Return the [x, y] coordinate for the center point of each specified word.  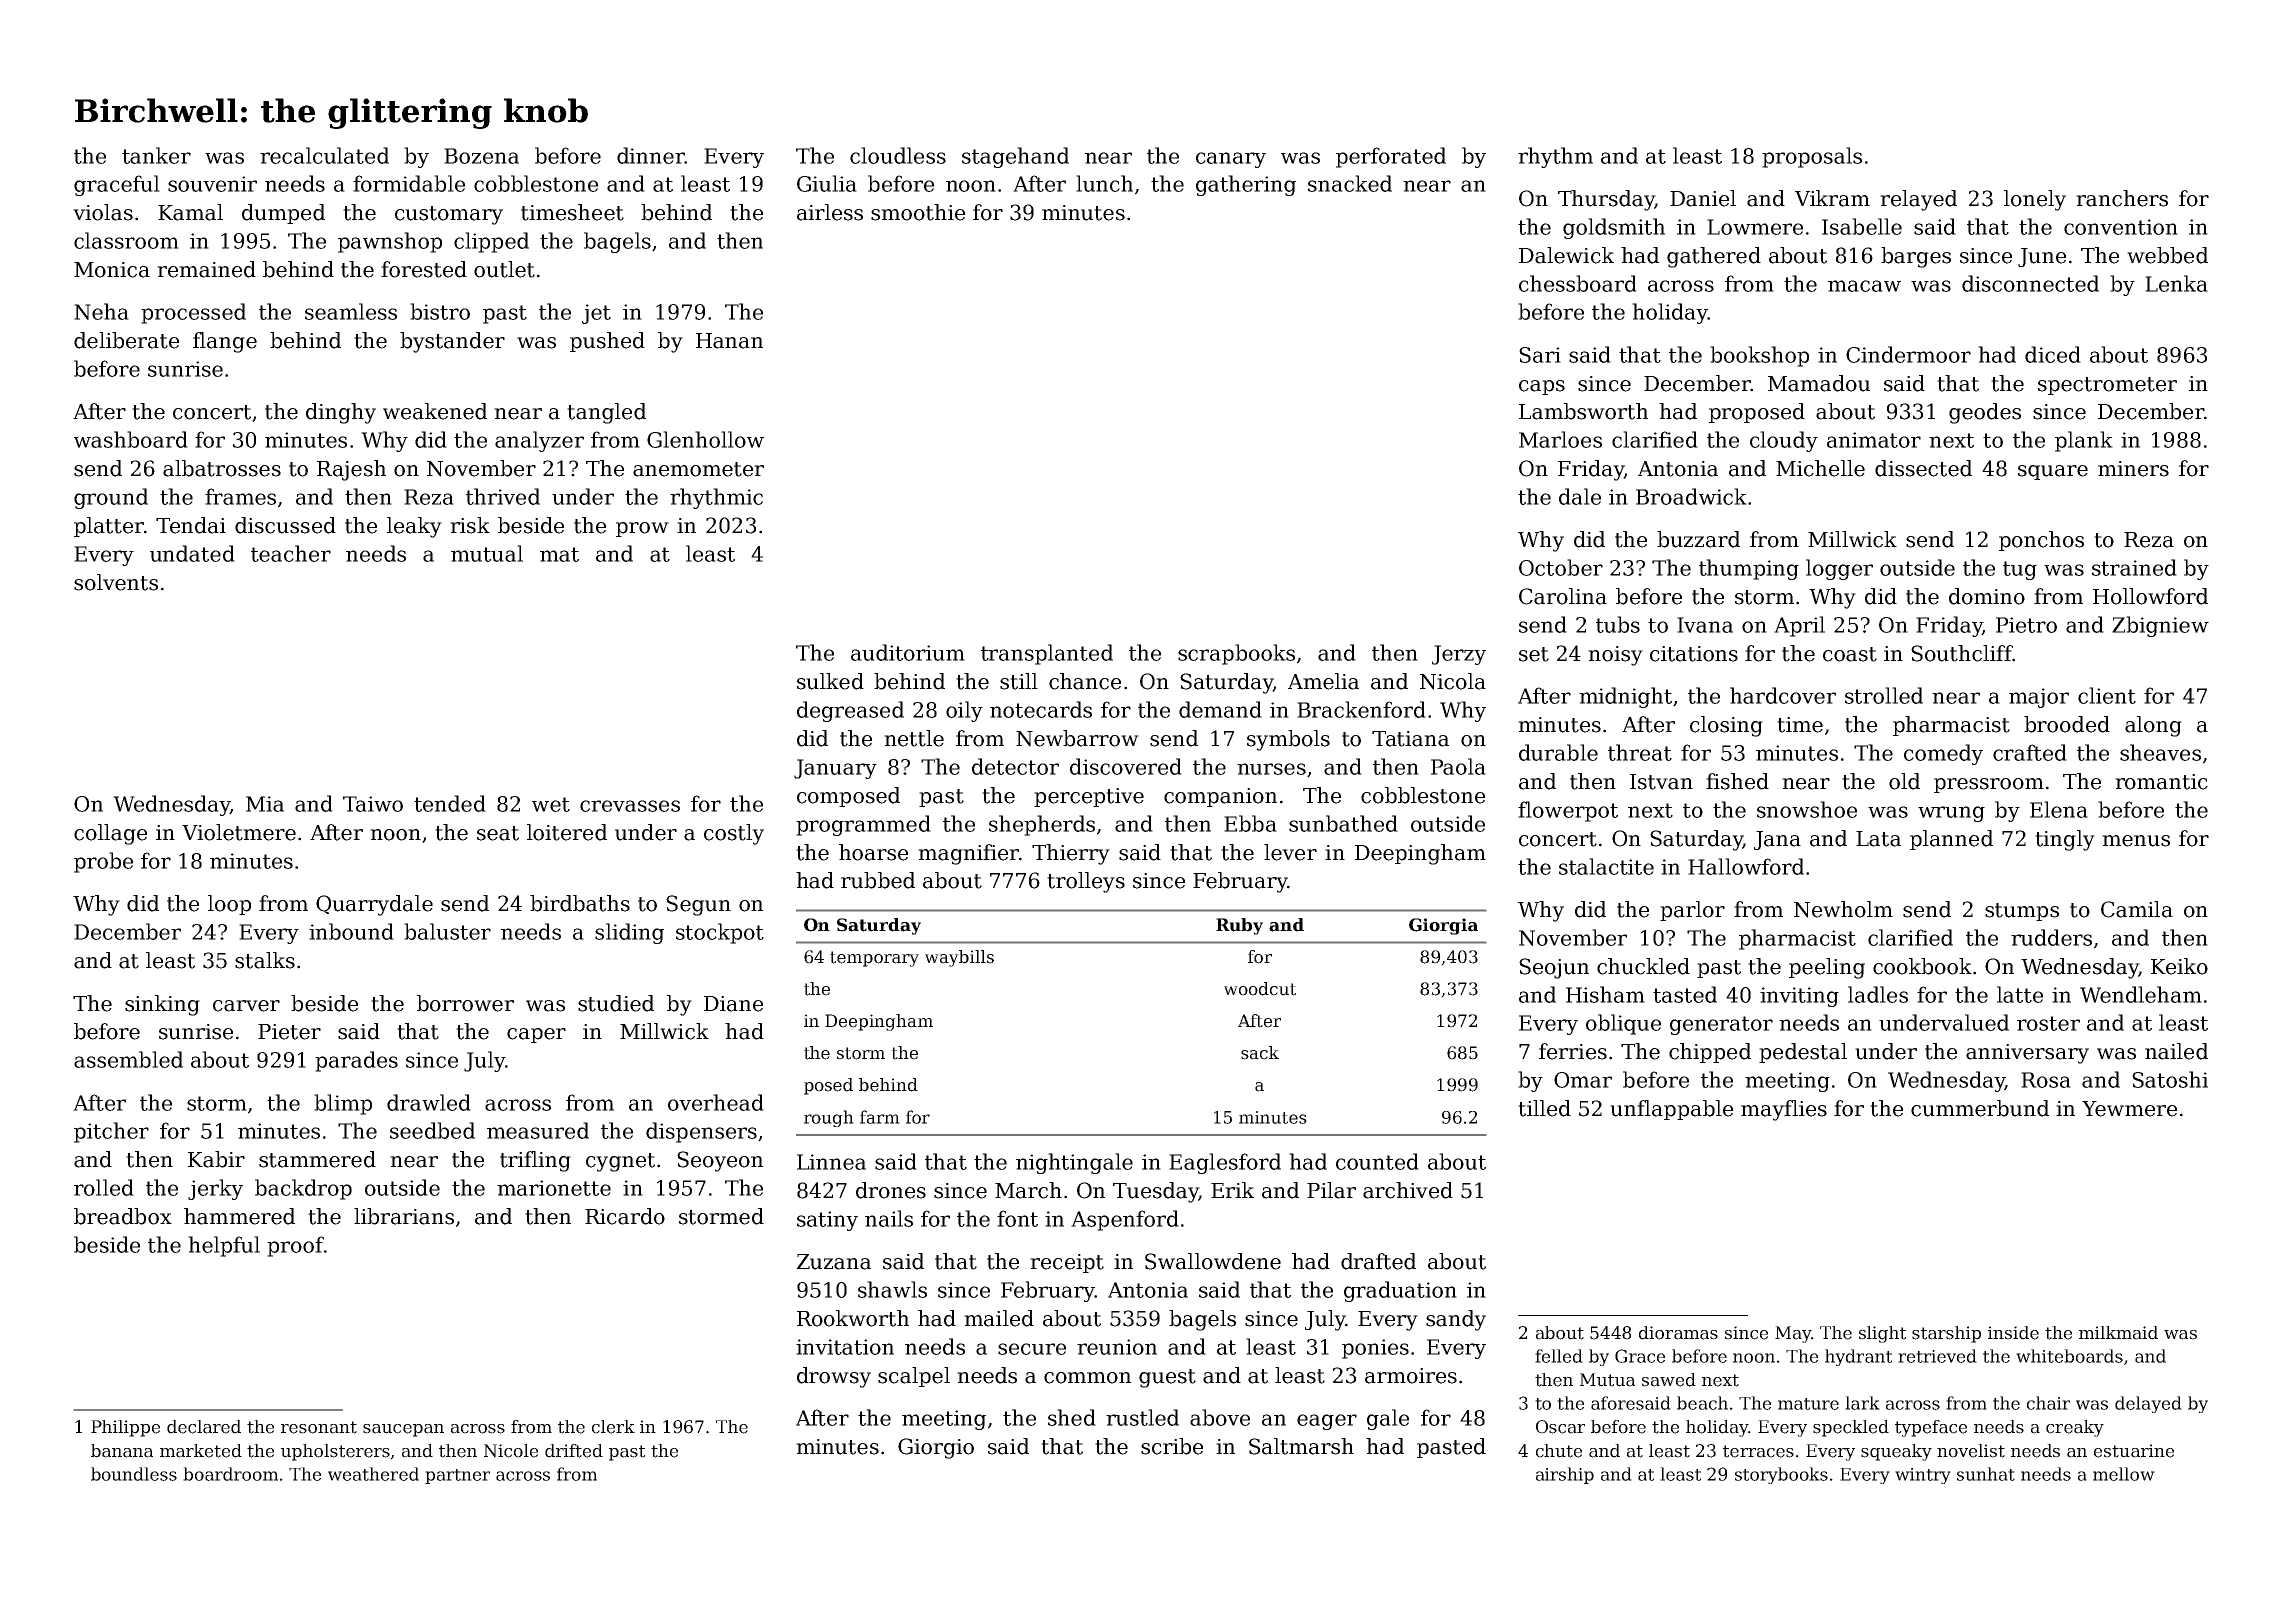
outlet [504, 269]
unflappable [1671, 1110]
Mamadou [1819, 383]
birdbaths [580, 903]
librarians [404, 1216]
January [835, 769]
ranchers [2122, 198]
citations [1694, 654]
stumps [2022, 912]
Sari [1540, 355]
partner [457, 1476]
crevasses [630, 806]
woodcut [1260, 989]
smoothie [918, 212]
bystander [452, 342]
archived [1408, 1190]
